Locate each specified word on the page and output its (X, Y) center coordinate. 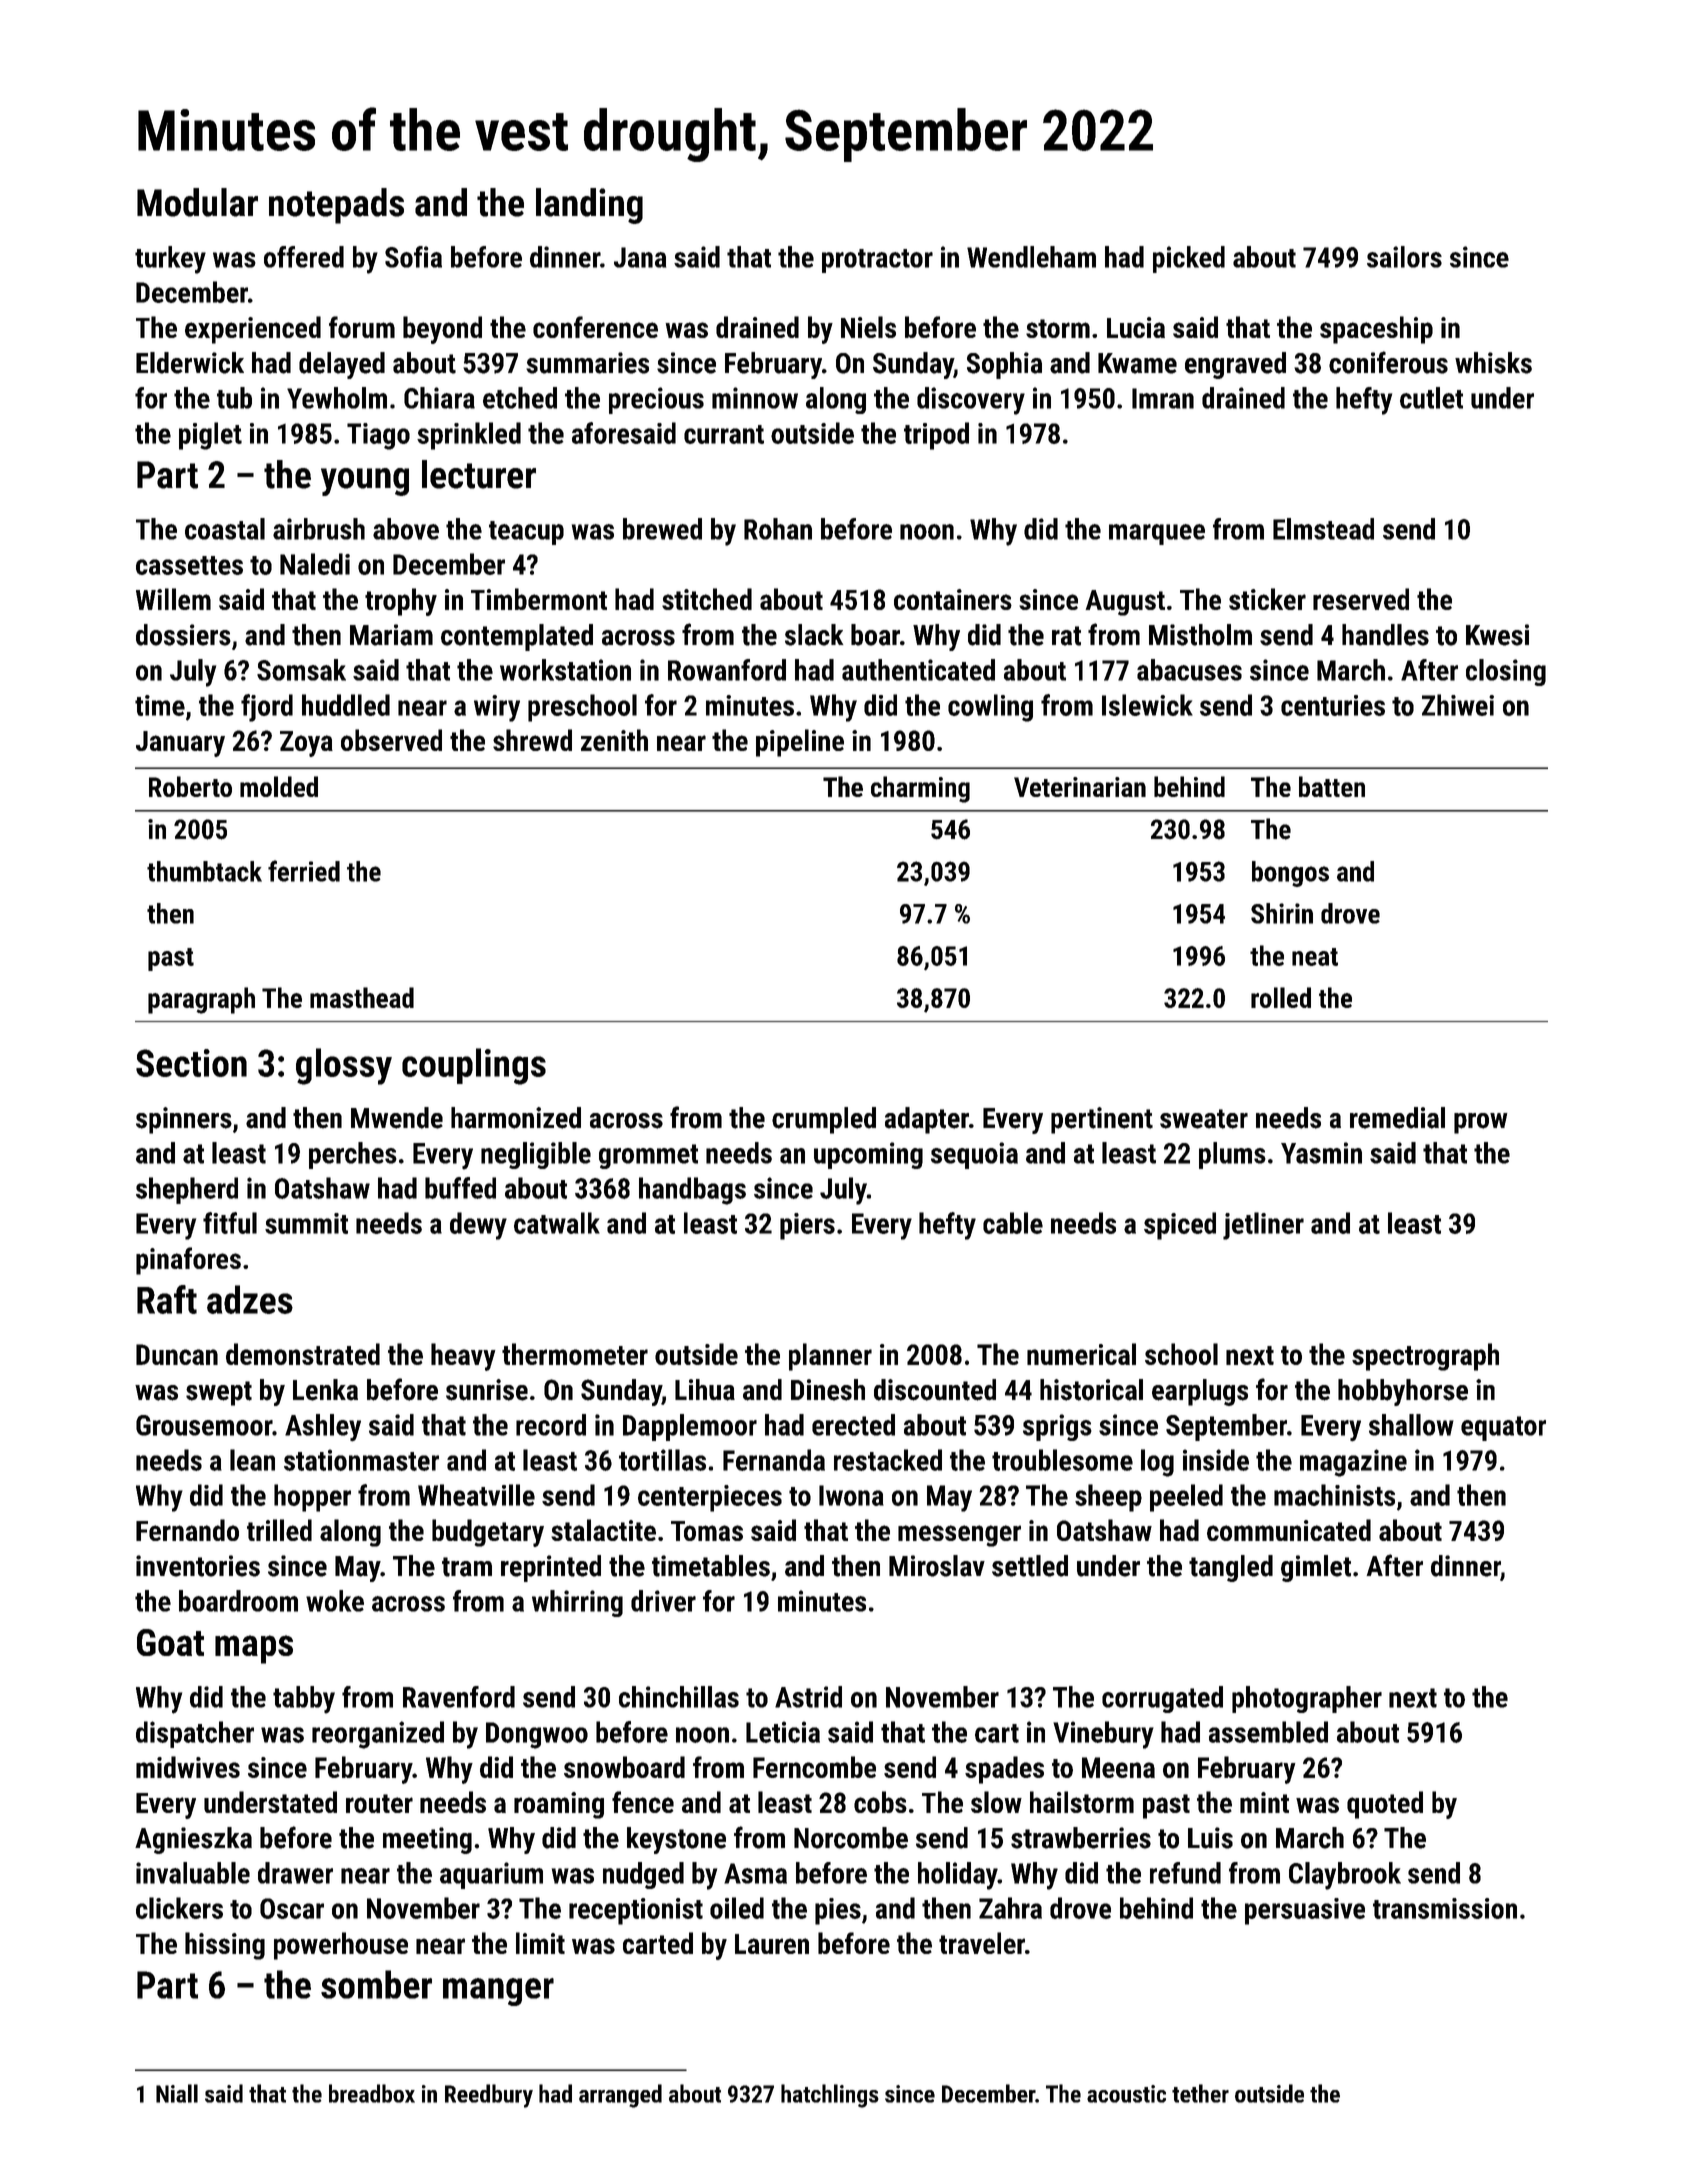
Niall (177, 2093)
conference (595, 327)
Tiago (378, 436)
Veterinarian (1080, 787)
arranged (620, 2096)
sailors (1404, 257)
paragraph (201, 1000)
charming (920, 789)
